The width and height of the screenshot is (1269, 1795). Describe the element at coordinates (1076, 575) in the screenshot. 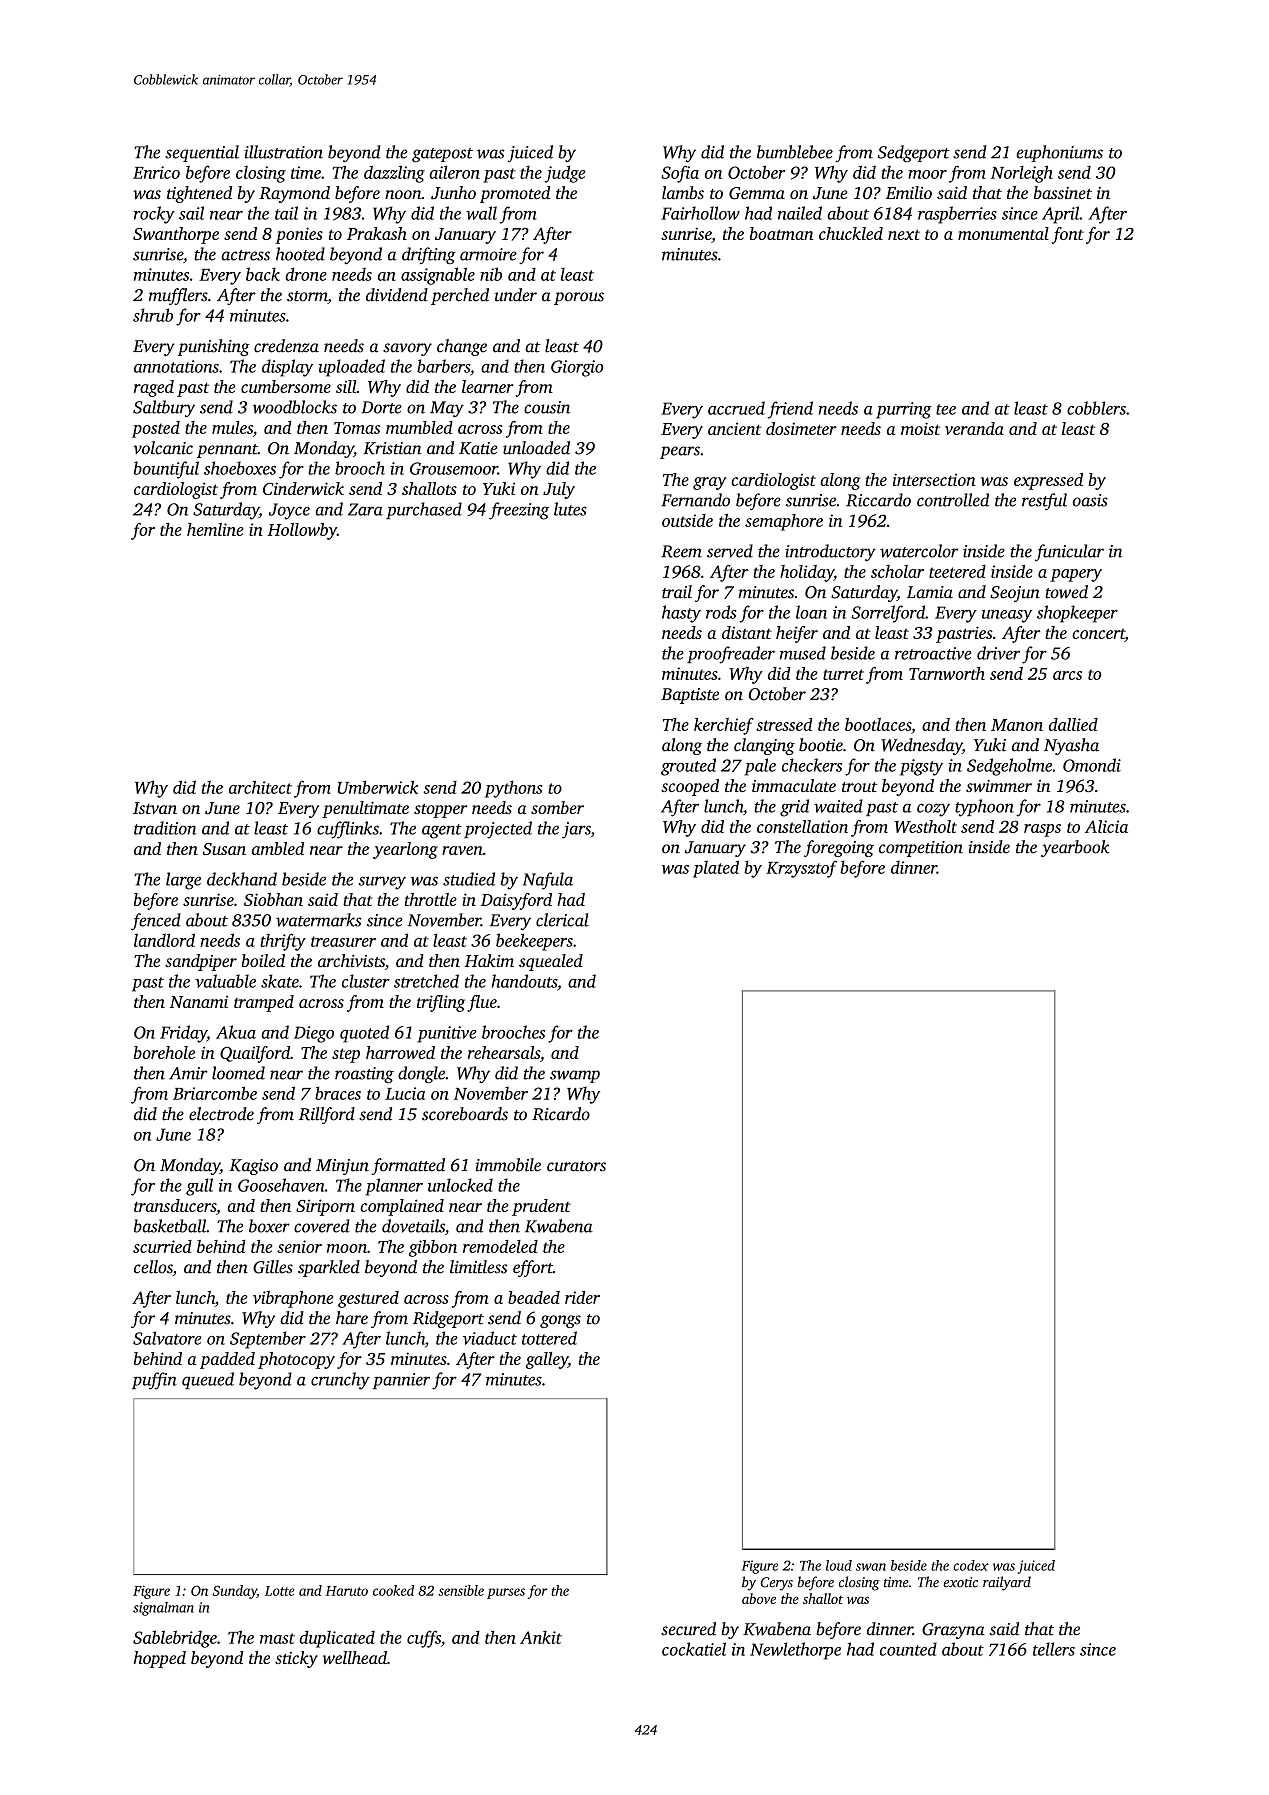

I see `papery` at that location.
